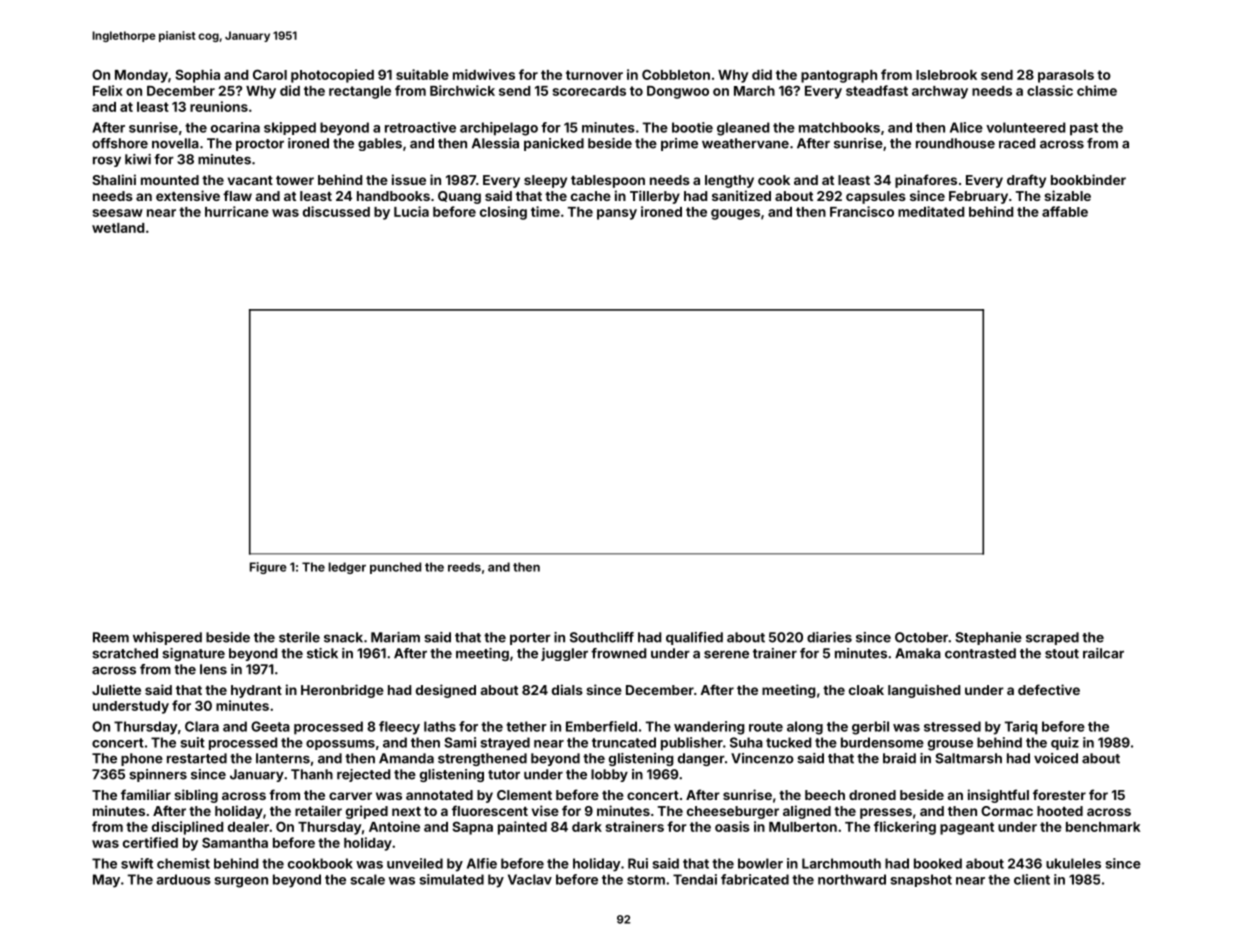 The width and height of the screenshot is (1233, 952). What do you see at coordinates (464, 567) in the screenshot?
I see `reeds` at bounding box center [464, 567].
